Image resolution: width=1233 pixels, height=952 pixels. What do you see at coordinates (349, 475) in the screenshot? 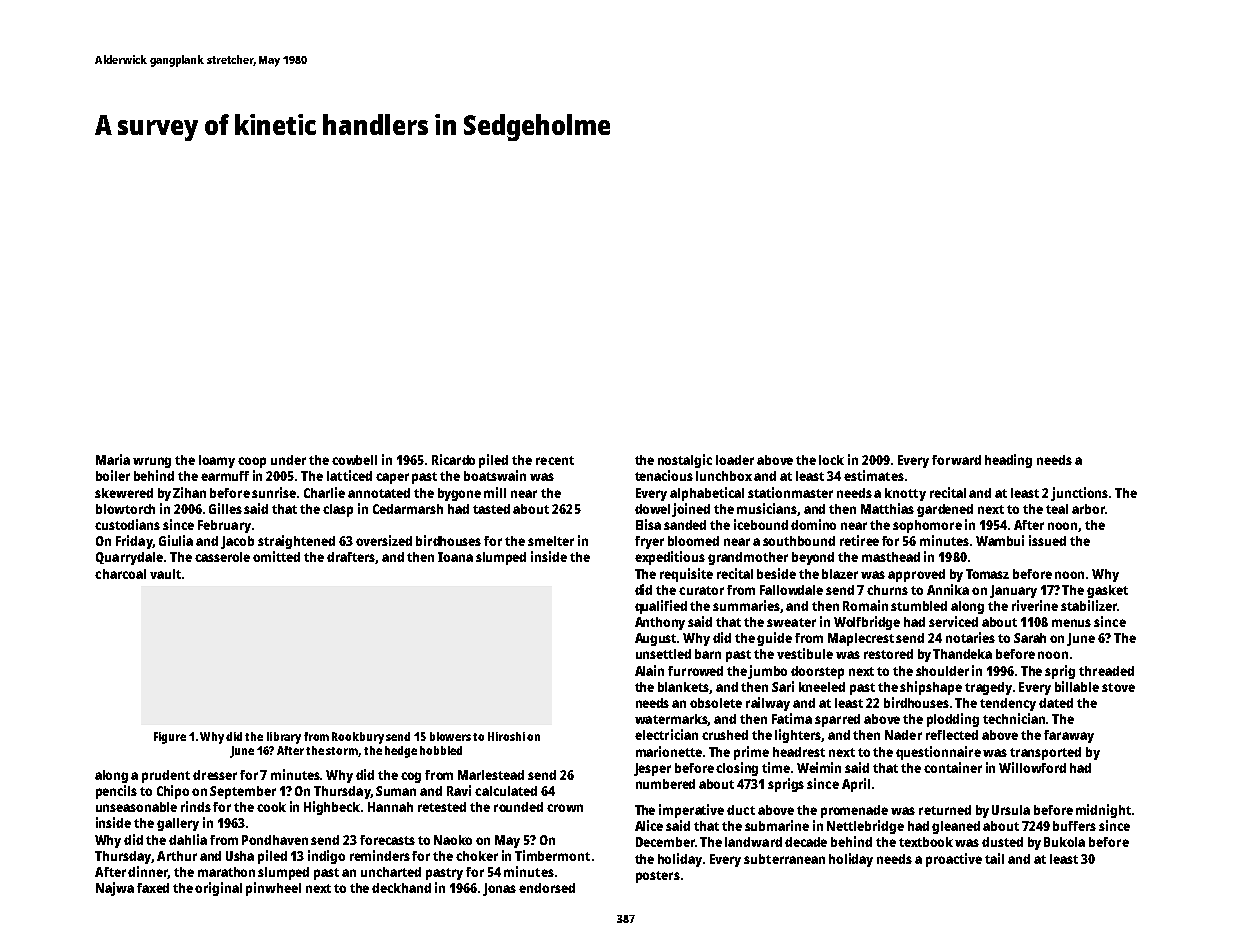
I see `latticed` at bounding box center [349, 475].
